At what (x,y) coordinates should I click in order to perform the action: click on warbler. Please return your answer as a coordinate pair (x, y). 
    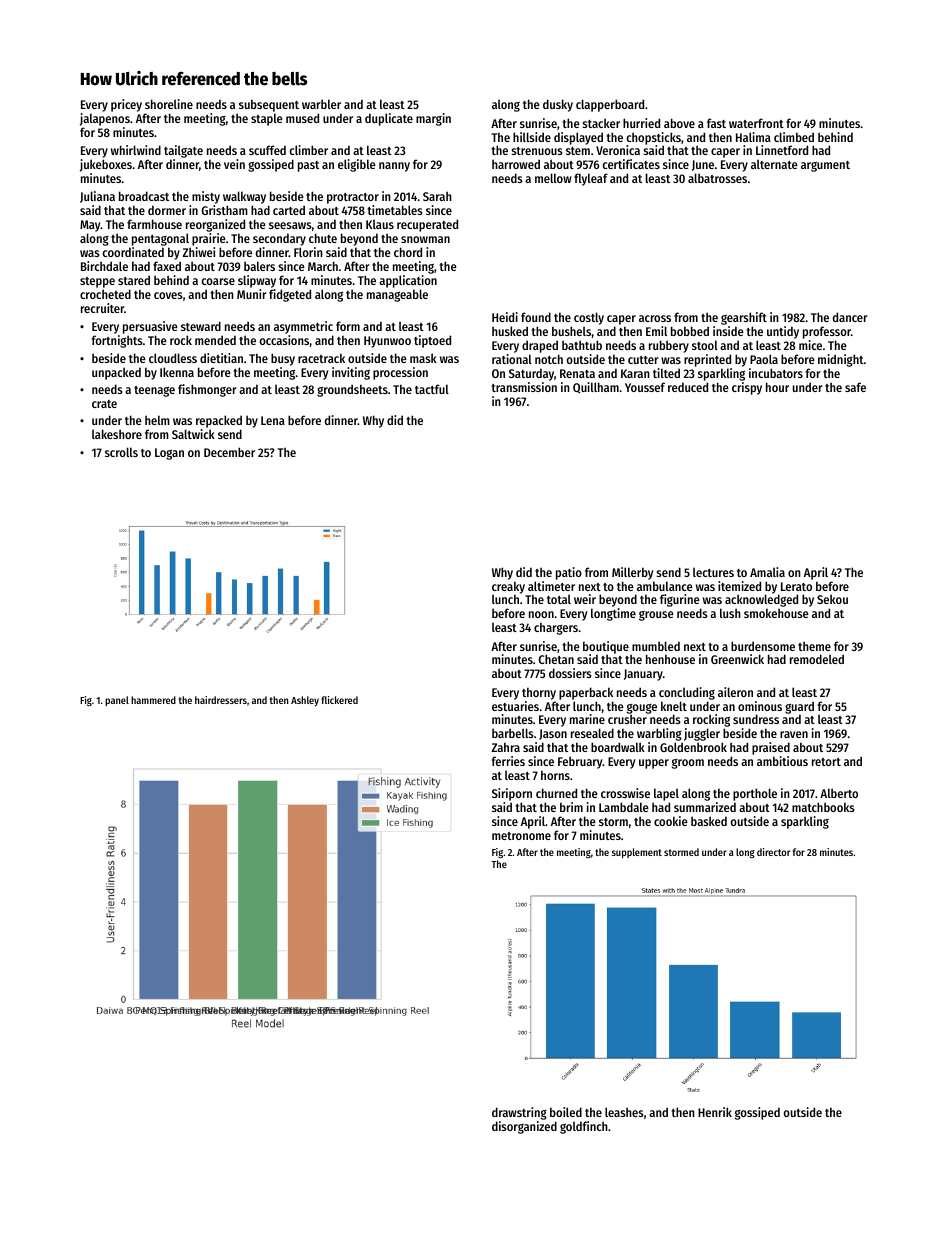
    Looking at the image, I should click on (321, 104).
